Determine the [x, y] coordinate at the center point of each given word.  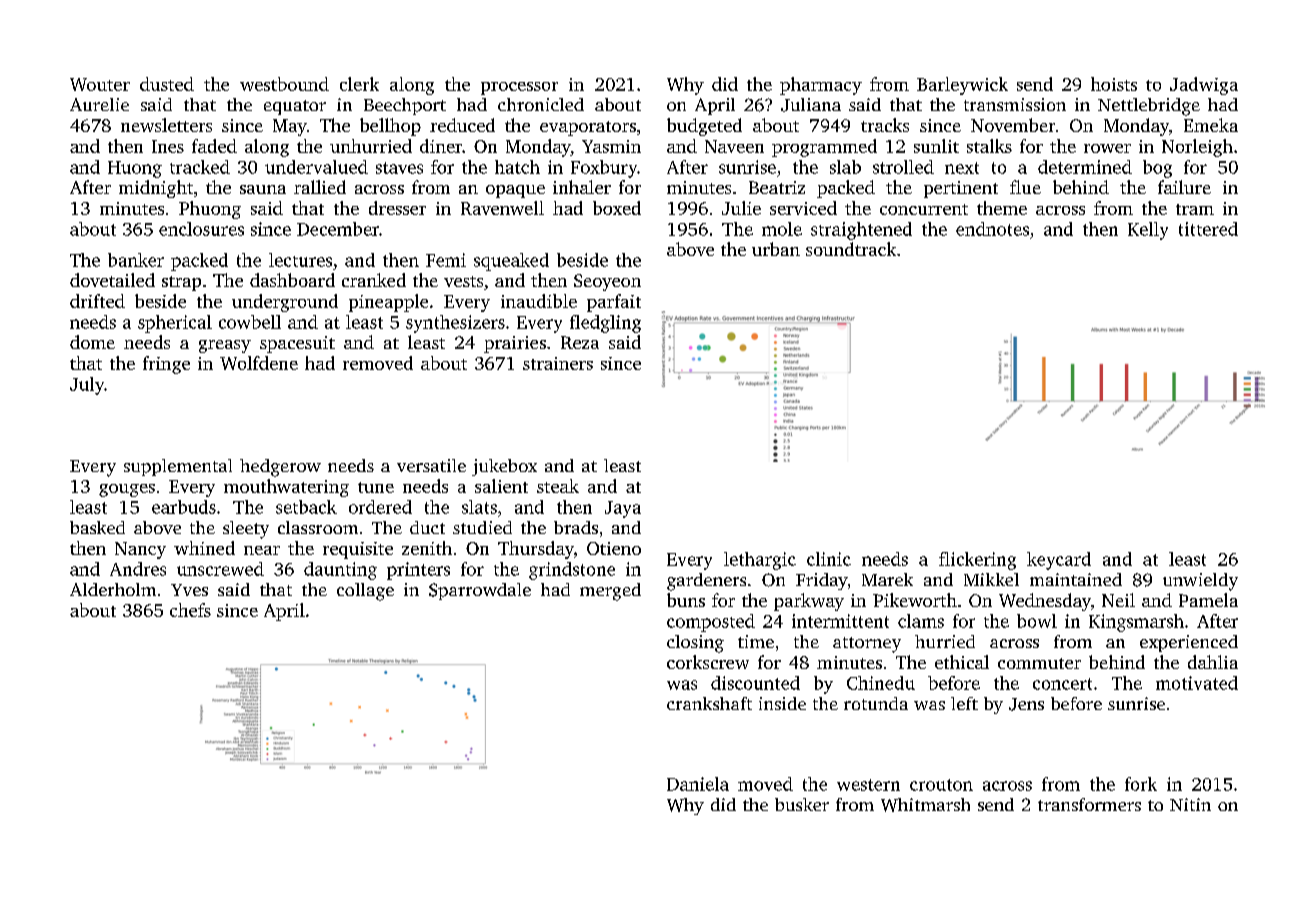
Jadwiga [1204, 86]
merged [610, 592]
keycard [1059, 561]
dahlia [1213, 662]
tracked [200, 167]
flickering [977, 561]
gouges [127, 490]
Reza [580, 342]
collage [365, 592]
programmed [824, 148]
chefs [190, 610]
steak [558, 486]
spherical [175, 324]
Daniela [698, 784]
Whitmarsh [925, 805]
